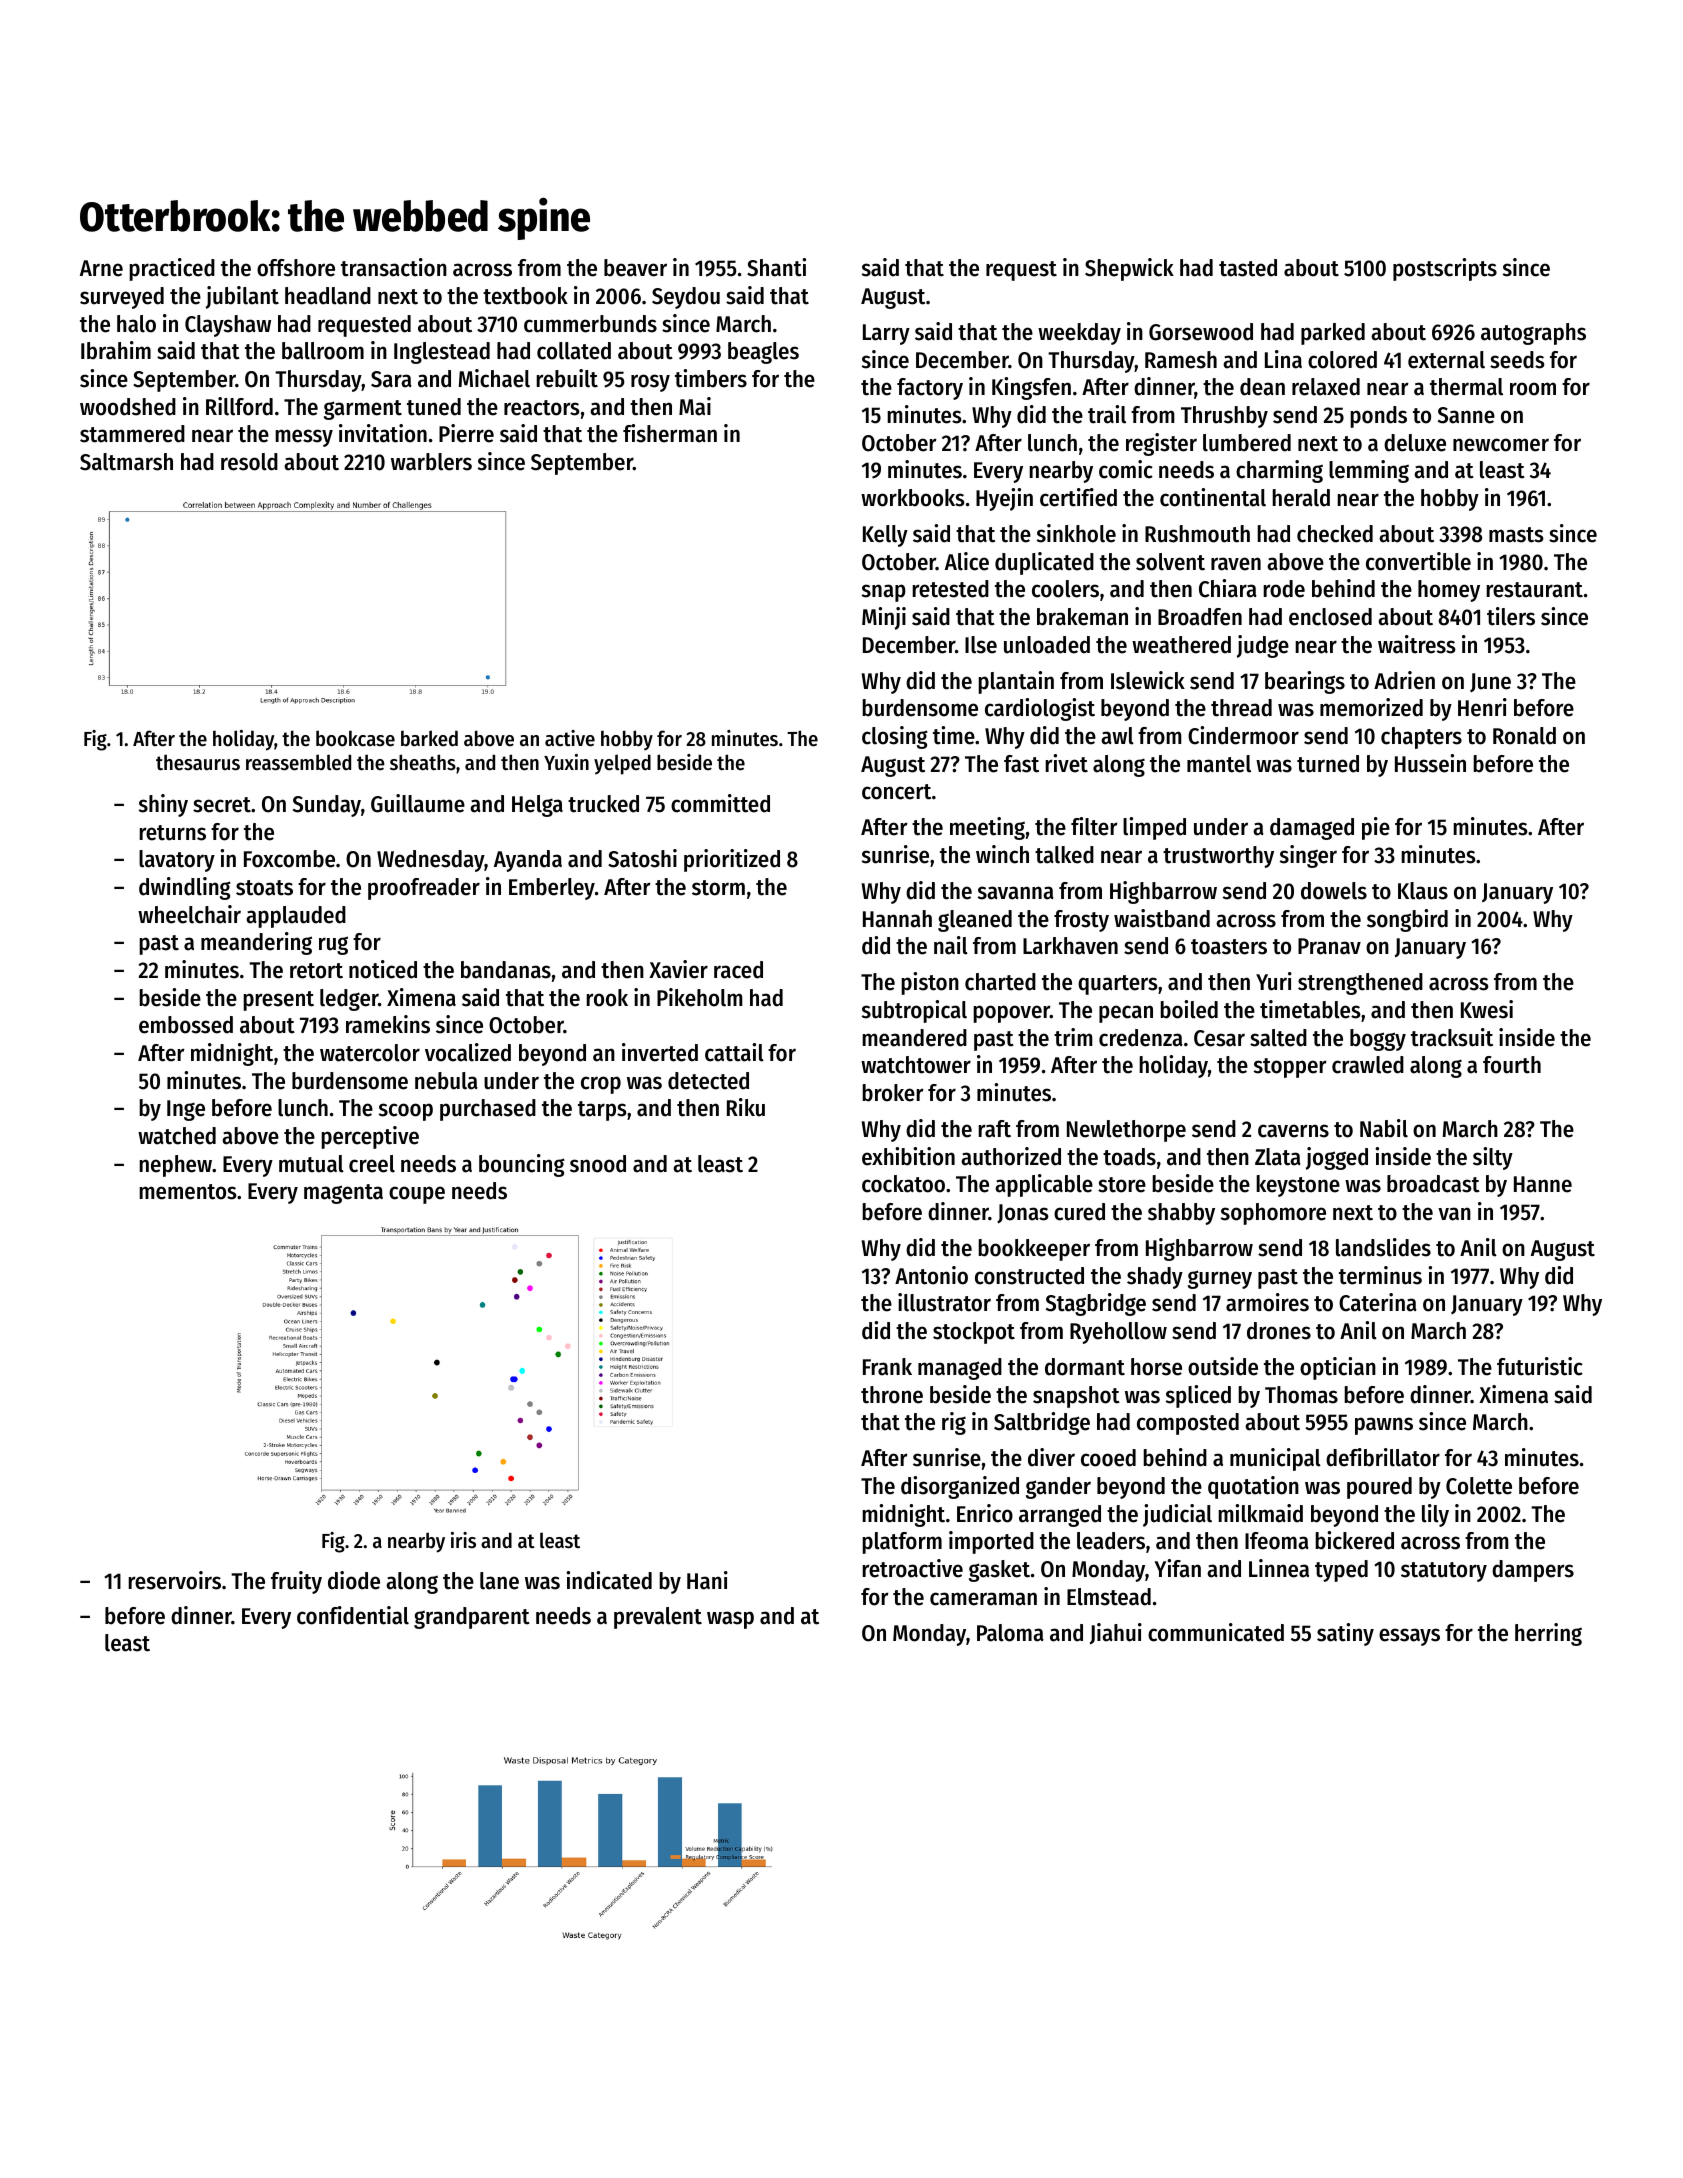 This screenshot has height=2178, width=1683. Describe the element at coordinates (394, 267) in the screenshot. I see `transaction` at that location.
